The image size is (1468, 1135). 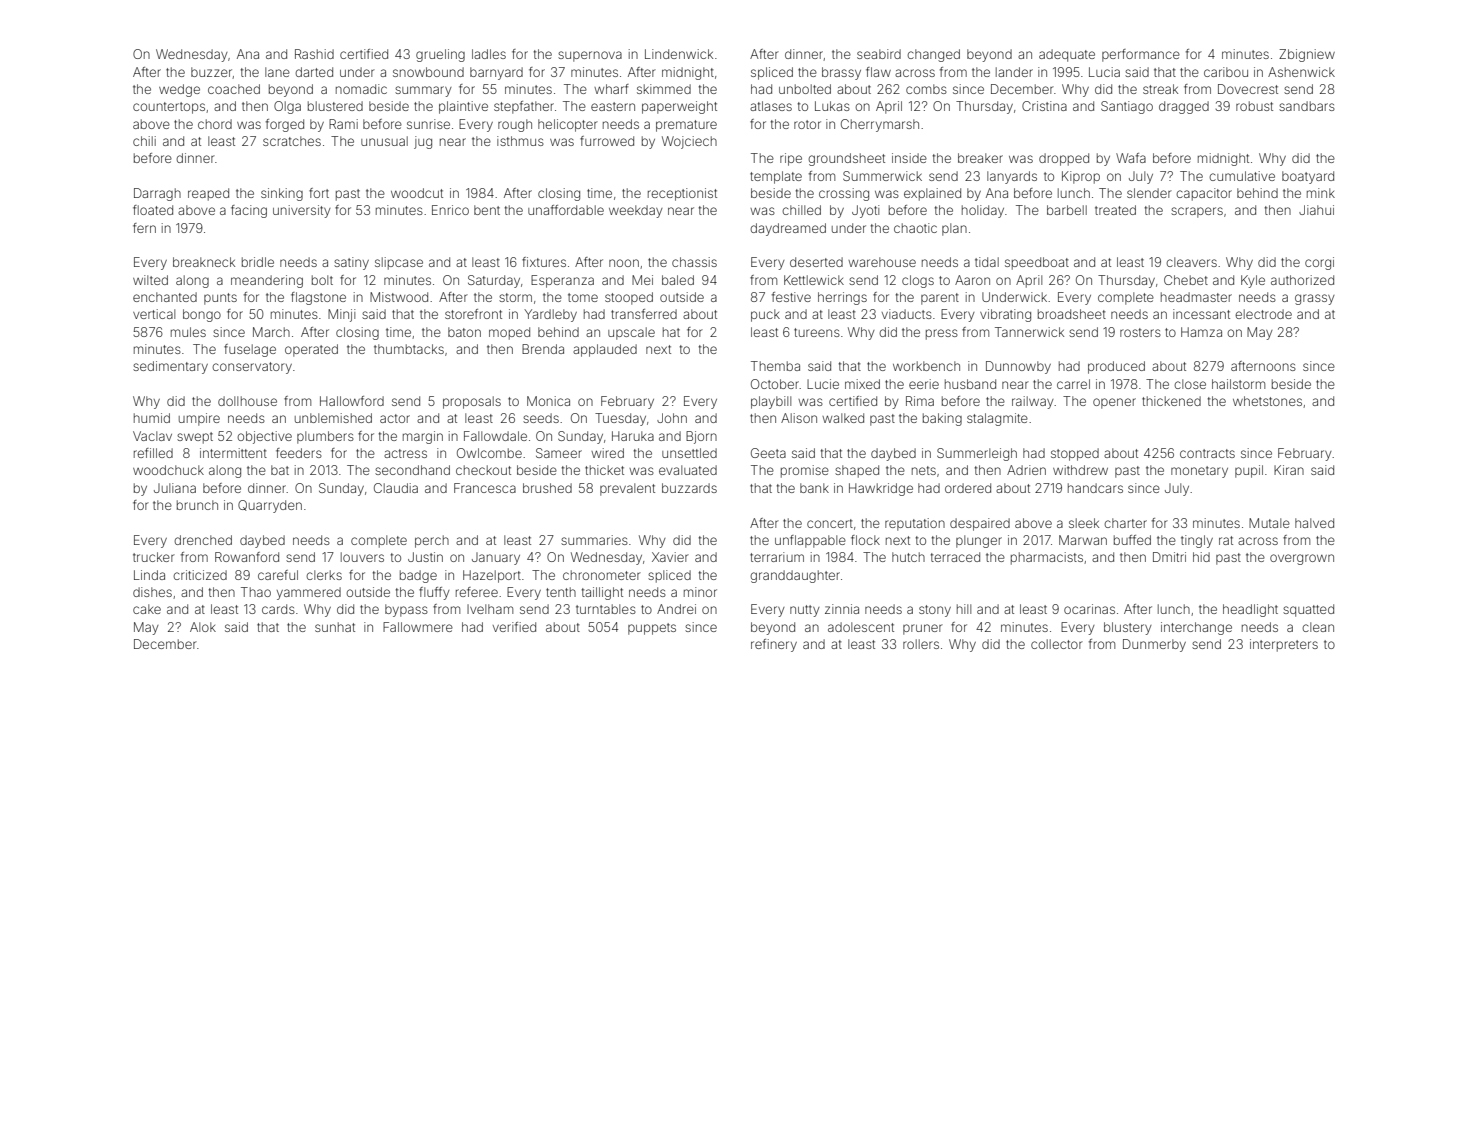 I want to click on robust, so click(x=1254, y=106).
